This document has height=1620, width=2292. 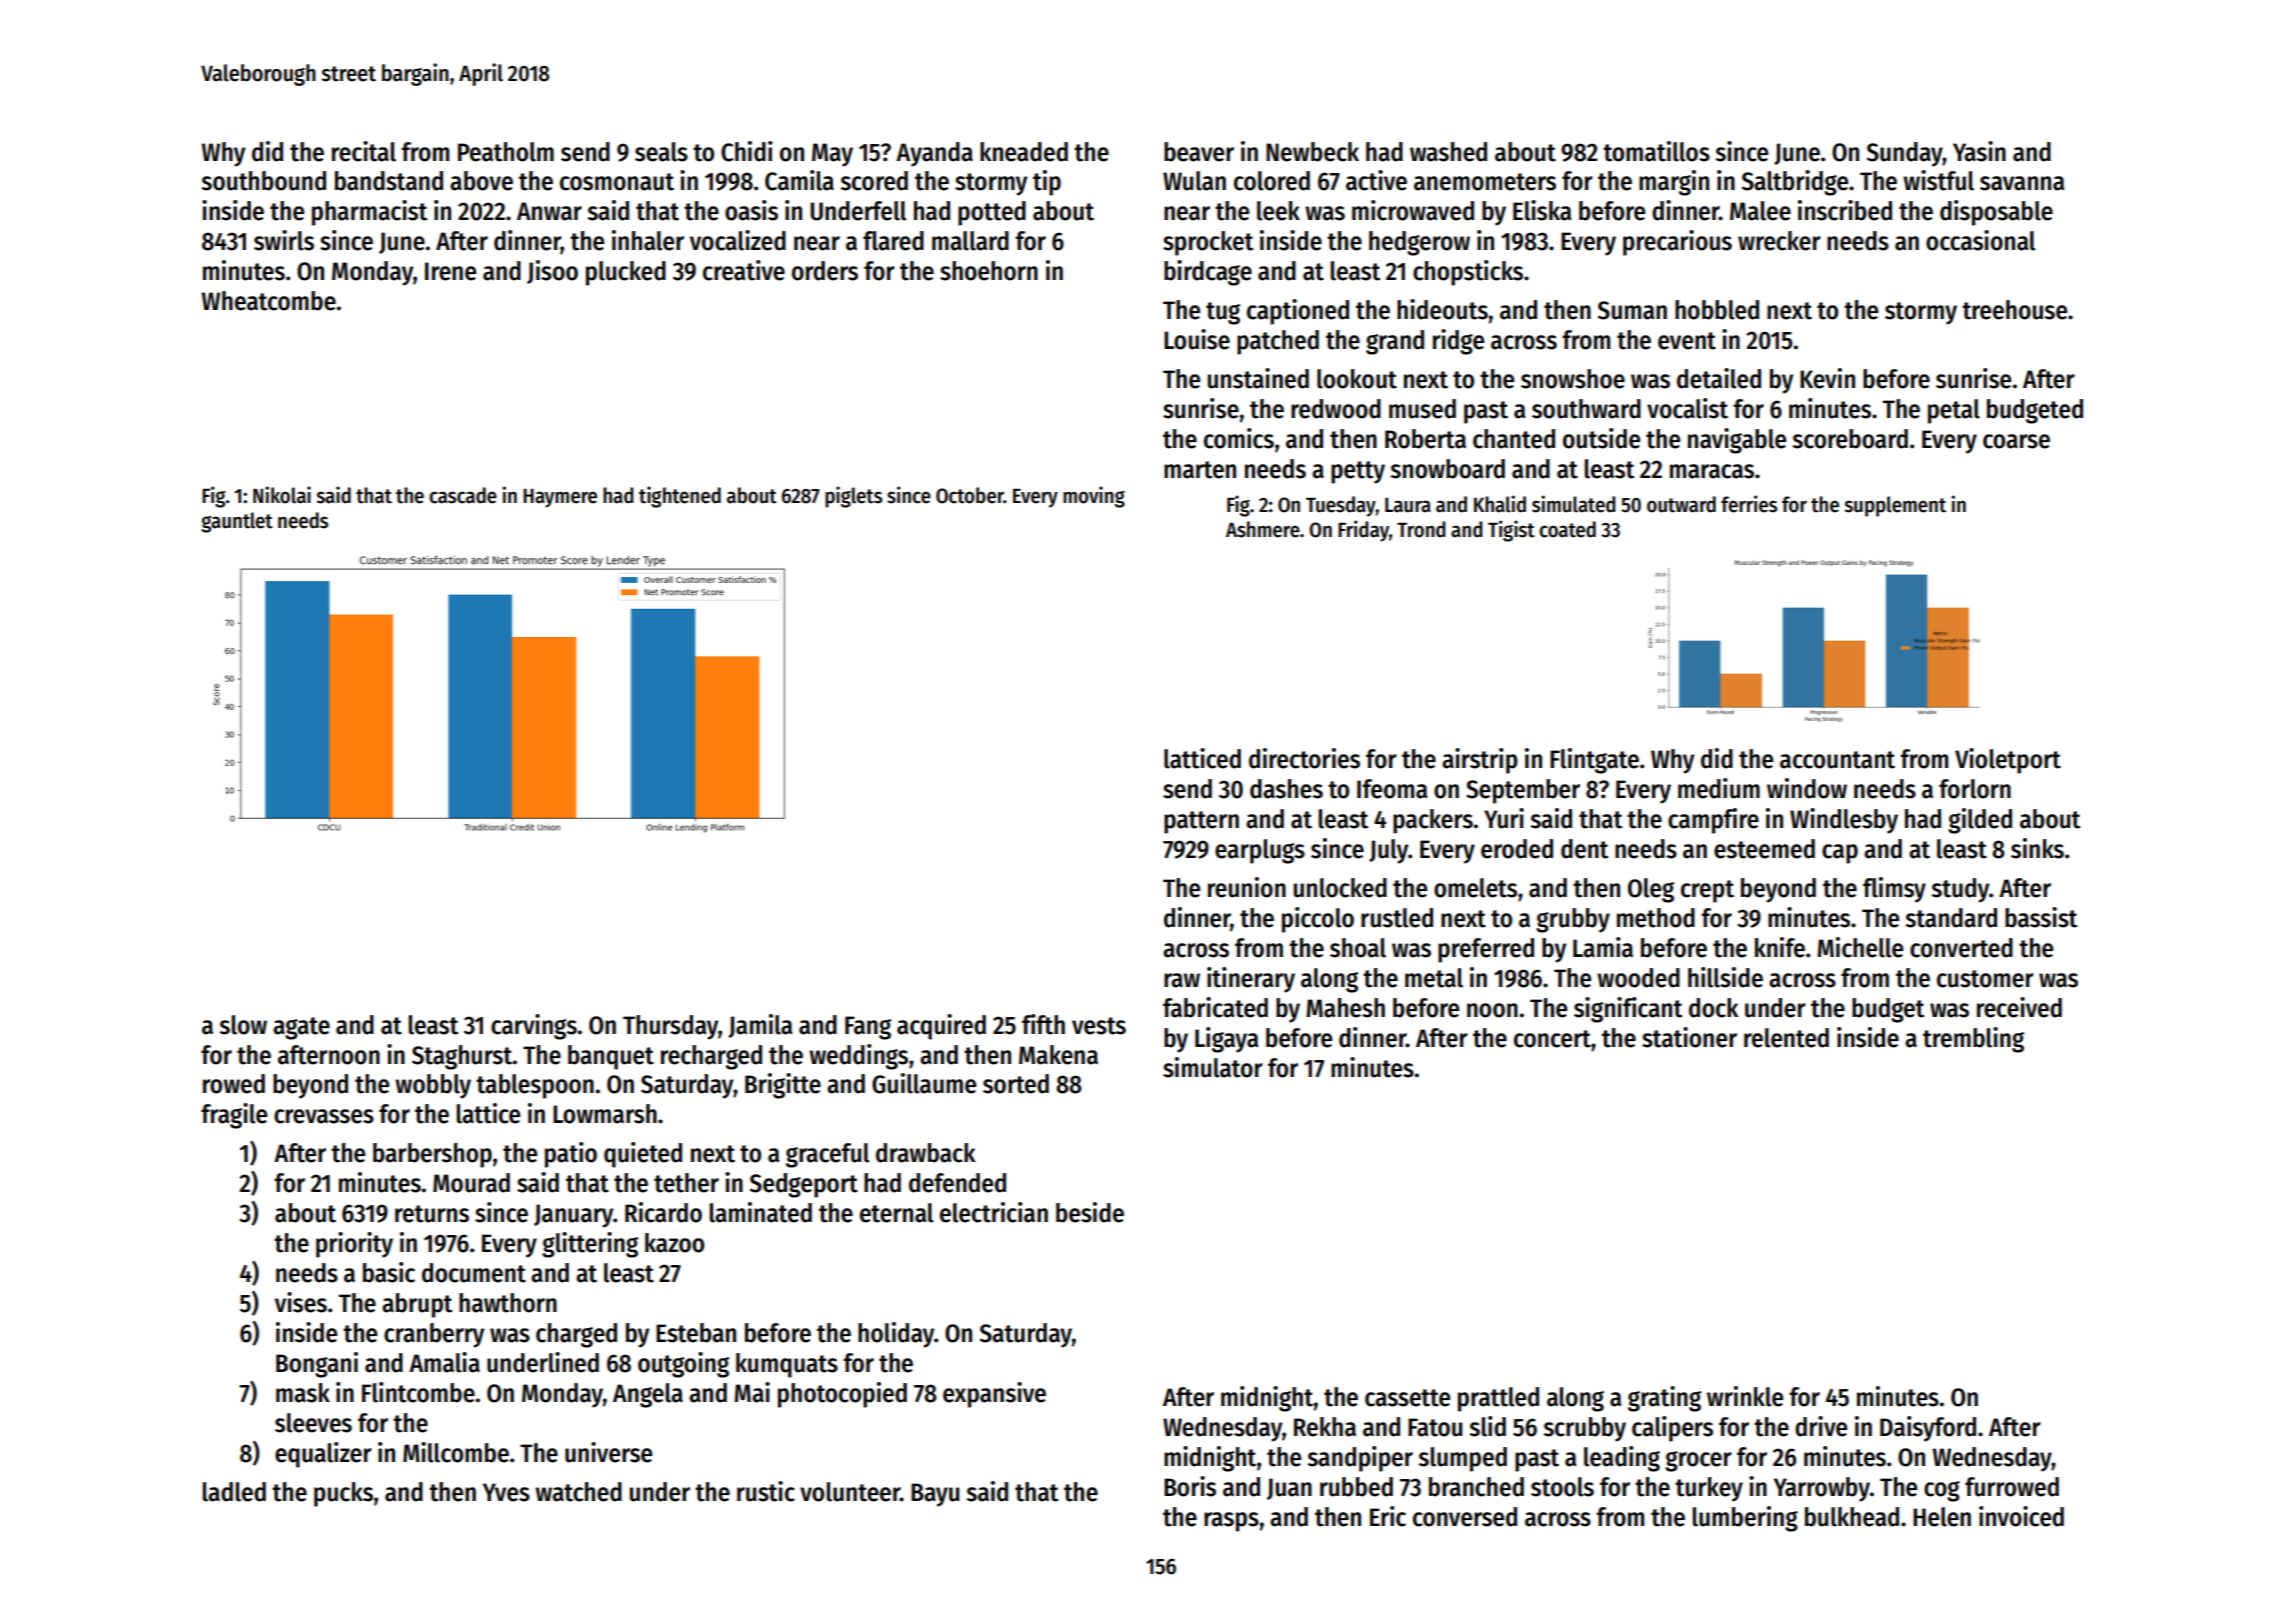 I want to click on coarse, so click(x=2016, y=441).
